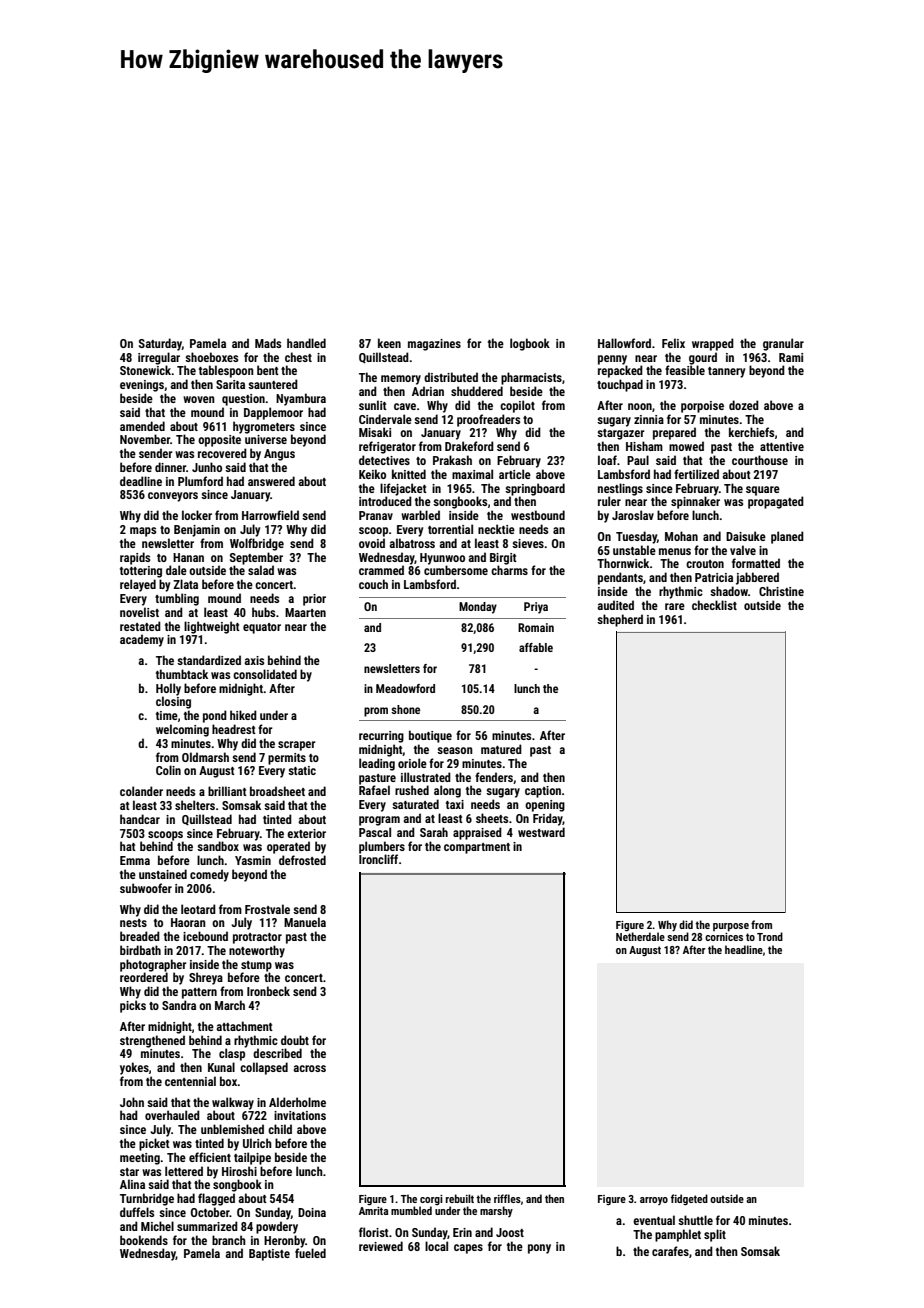  What do you see at coordinates (620, 620) in the screenshot?
I see `shepherd` at bounding box center [620, 620].
